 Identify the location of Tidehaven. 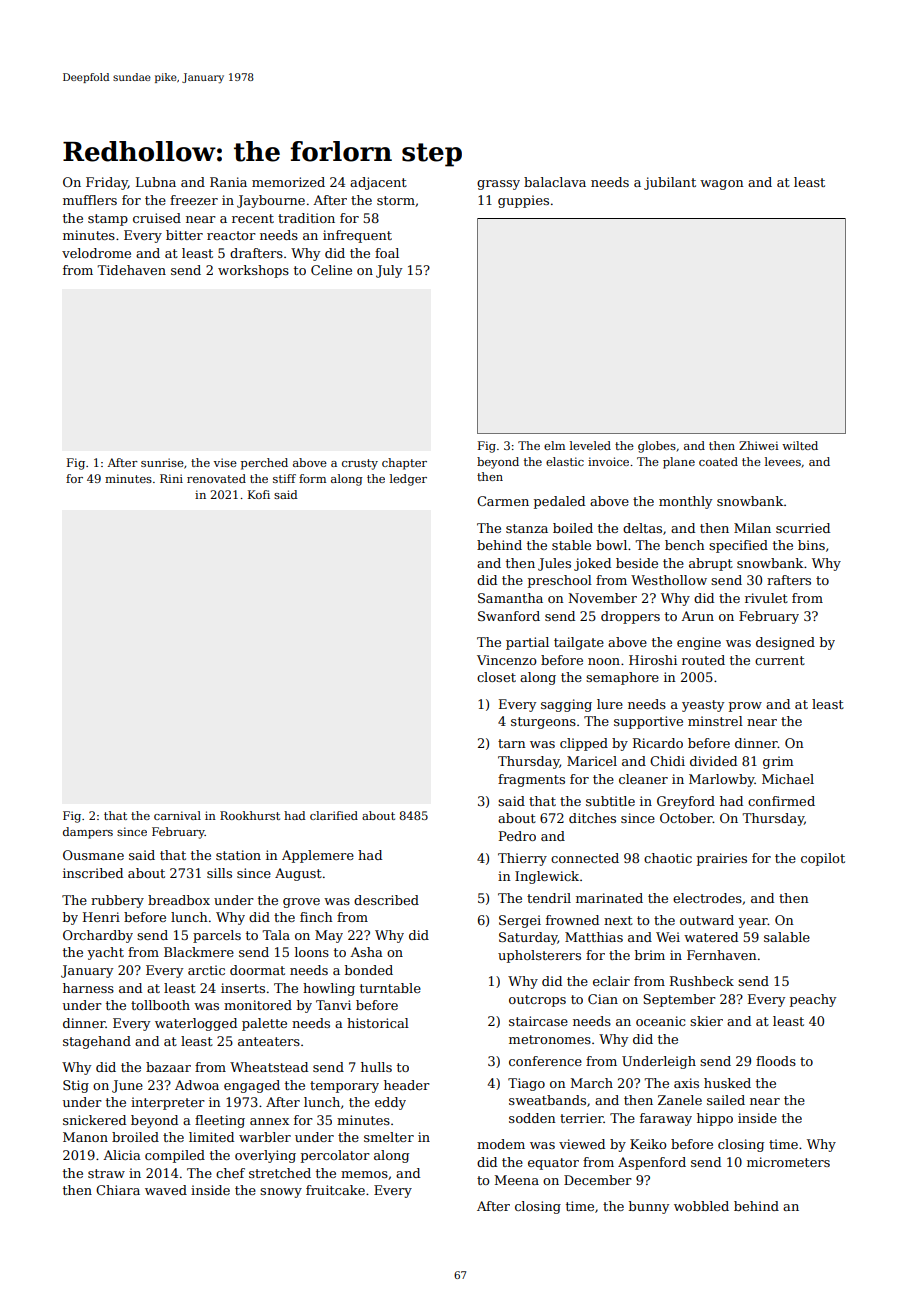
(131, 270).
